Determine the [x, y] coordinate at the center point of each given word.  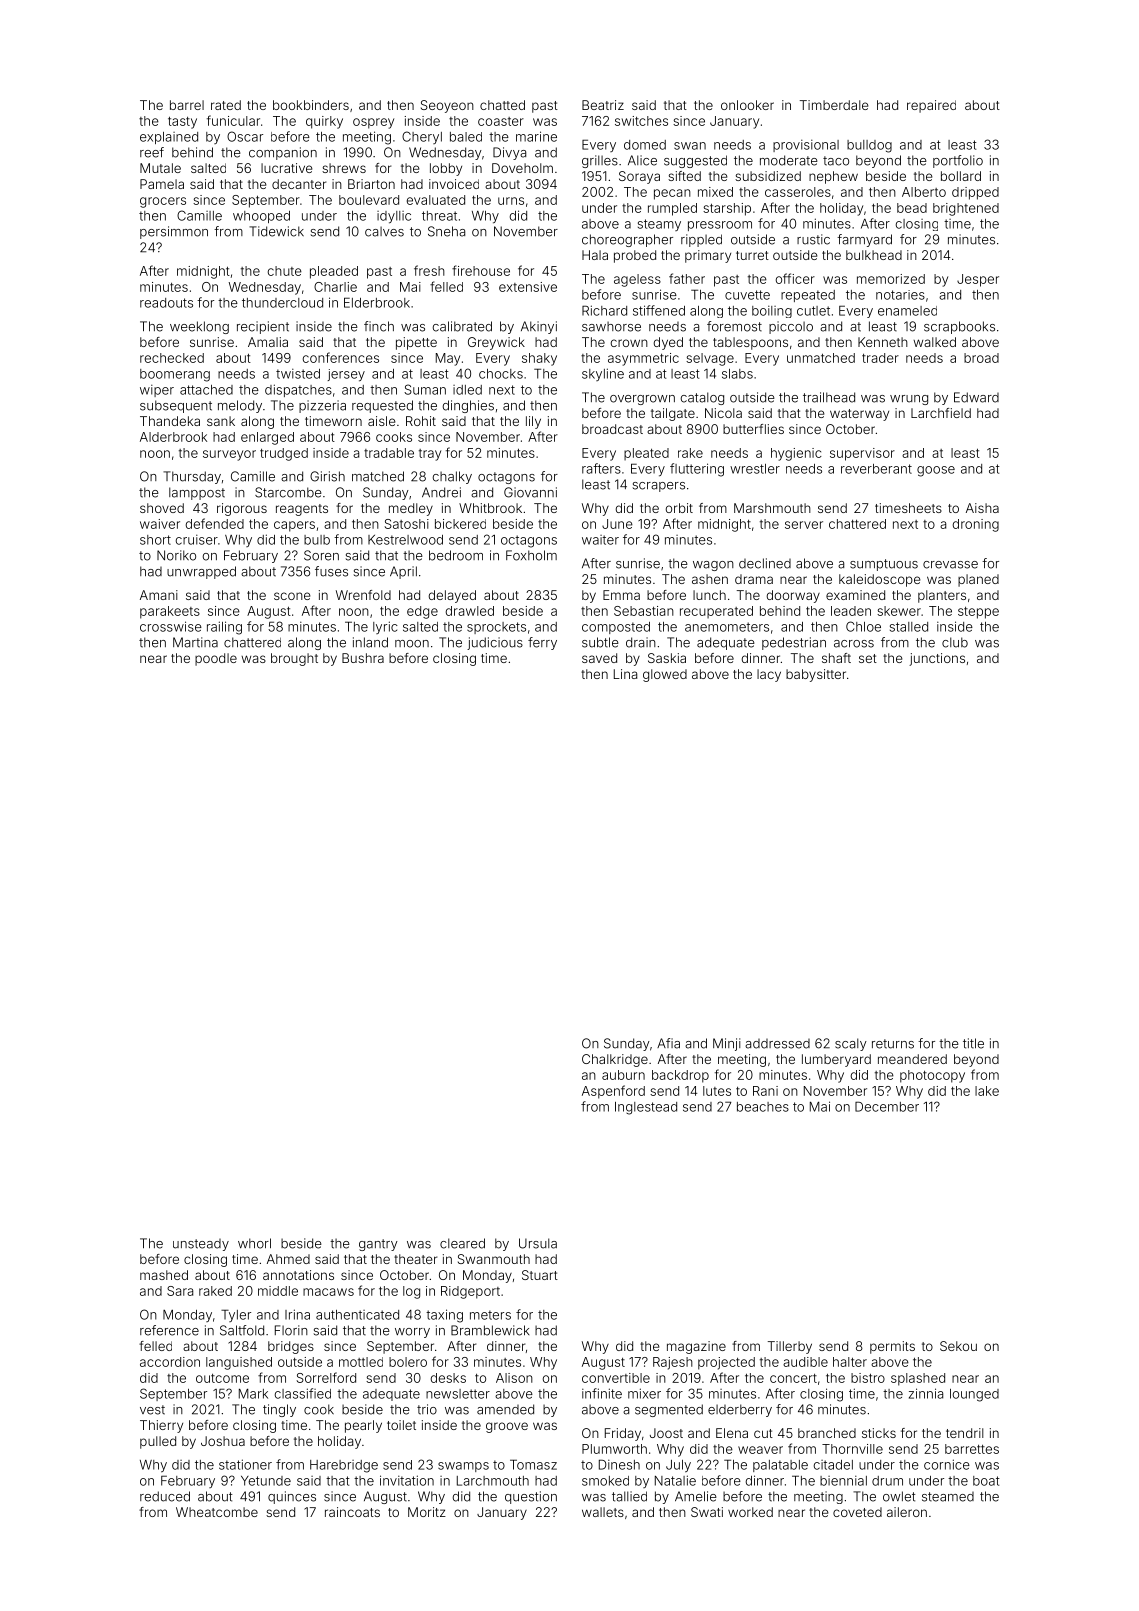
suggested [695, 161]
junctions [937, 659]
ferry [542, 643]
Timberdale [834, 105]
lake [987, 1091]
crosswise [171, 626]
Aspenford [613, 1092]
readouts [166, 303]
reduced [165, 1496]
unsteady [201, 1245]
